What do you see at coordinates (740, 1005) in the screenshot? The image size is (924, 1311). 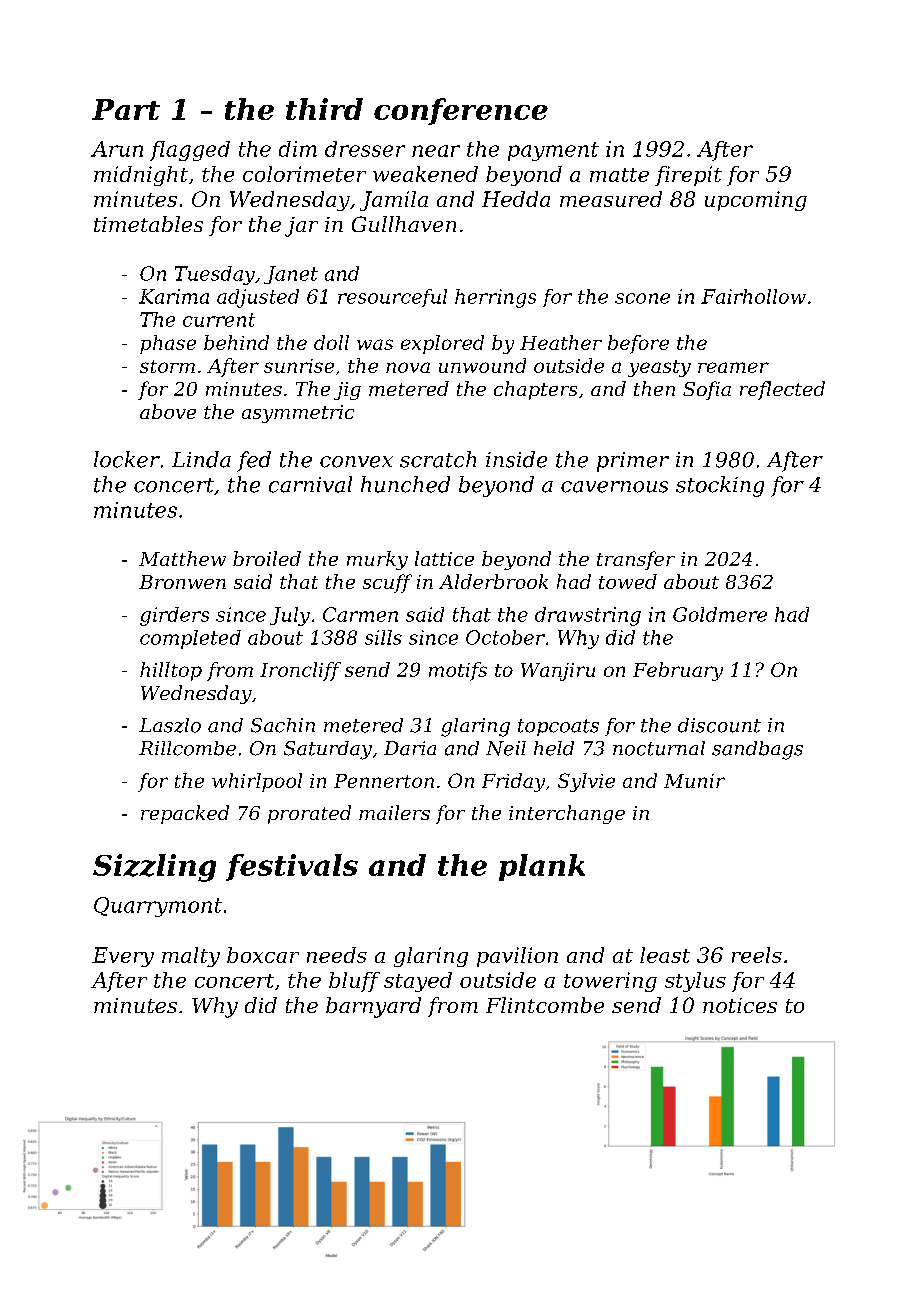 I see `notices` at bounding box center [740, 1005].
